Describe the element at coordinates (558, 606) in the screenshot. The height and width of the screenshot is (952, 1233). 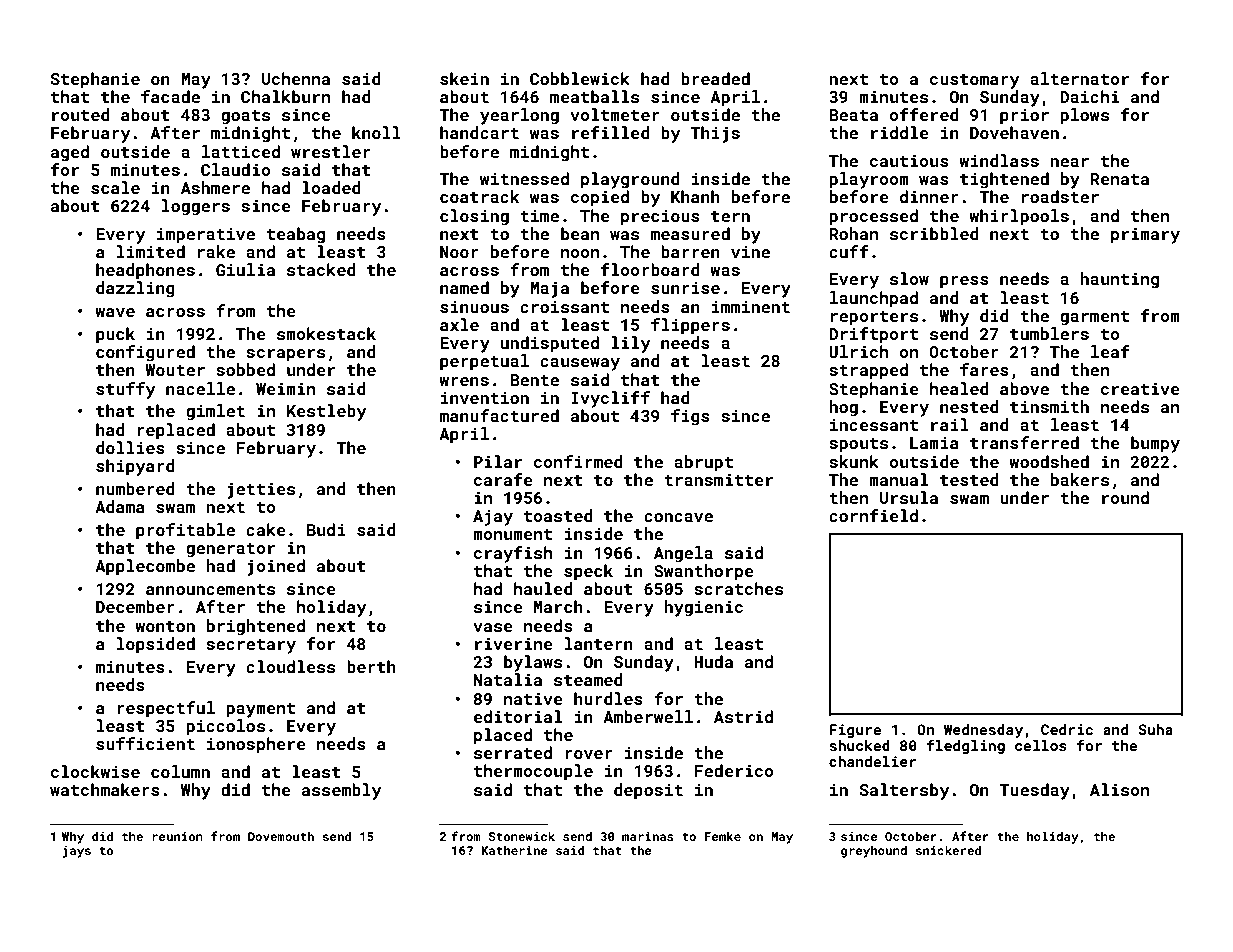
I see `March` at that location.
